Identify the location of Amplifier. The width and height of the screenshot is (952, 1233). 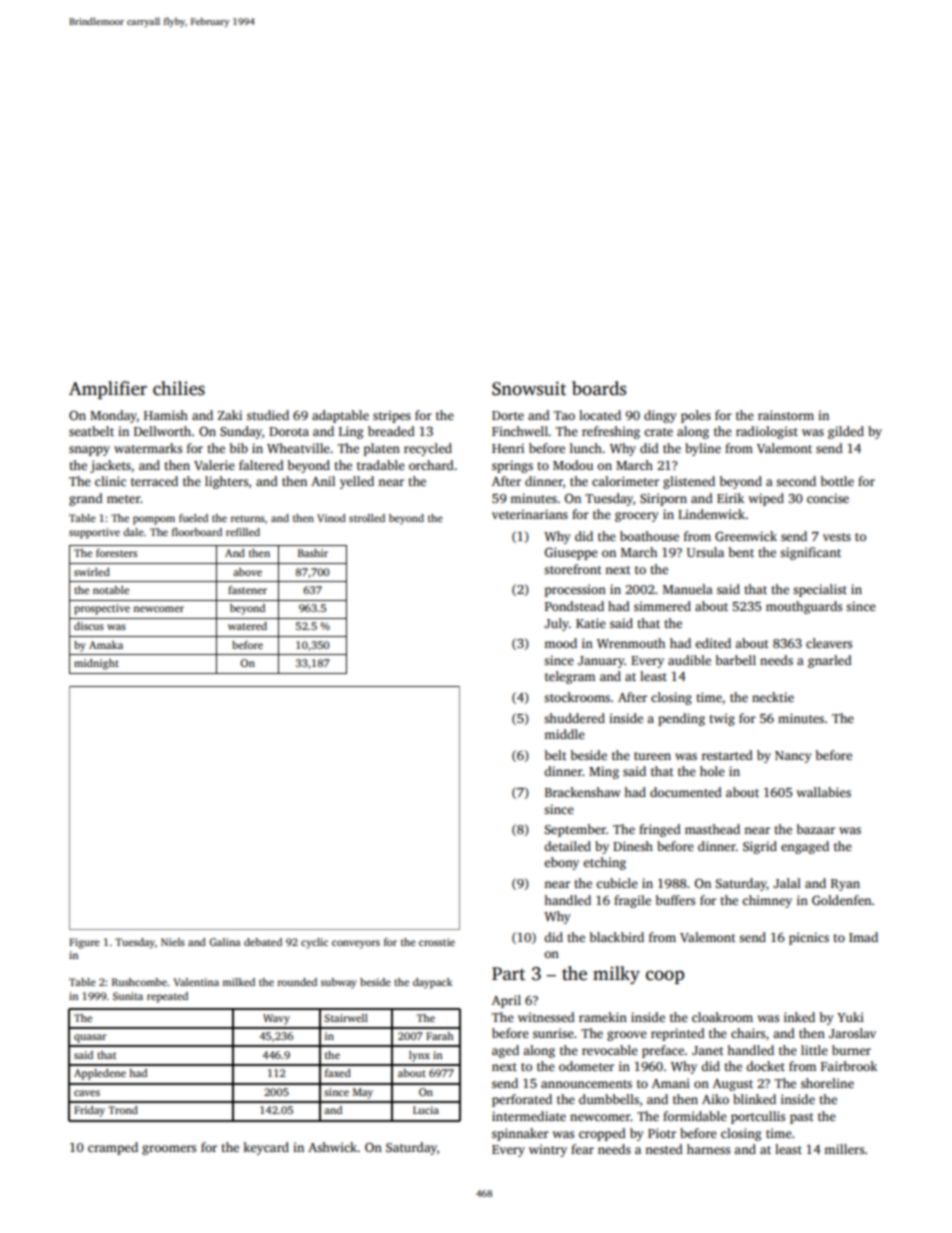
(108, 390).
